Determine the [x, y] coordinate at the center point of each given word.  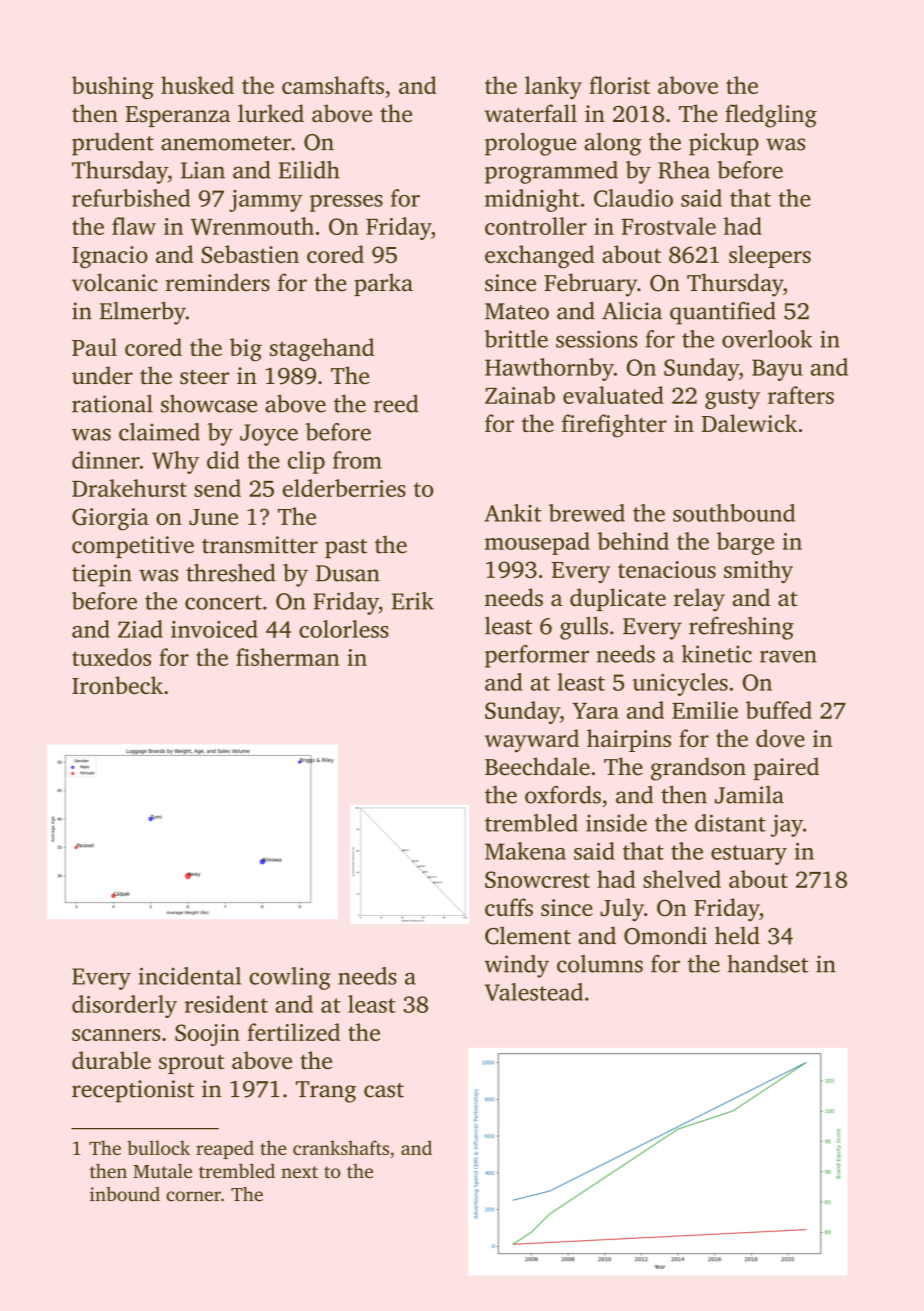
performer [537, 656]
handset [768, 964]
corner [193, 1196]
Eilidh [309, 170]
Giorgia [110, 519]
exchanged [540, 257]
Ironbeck [117, 685]
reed [396, 404]
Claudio [633, 198]
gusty [732, 399]
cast [384, 1090]
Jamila [749, 795]
